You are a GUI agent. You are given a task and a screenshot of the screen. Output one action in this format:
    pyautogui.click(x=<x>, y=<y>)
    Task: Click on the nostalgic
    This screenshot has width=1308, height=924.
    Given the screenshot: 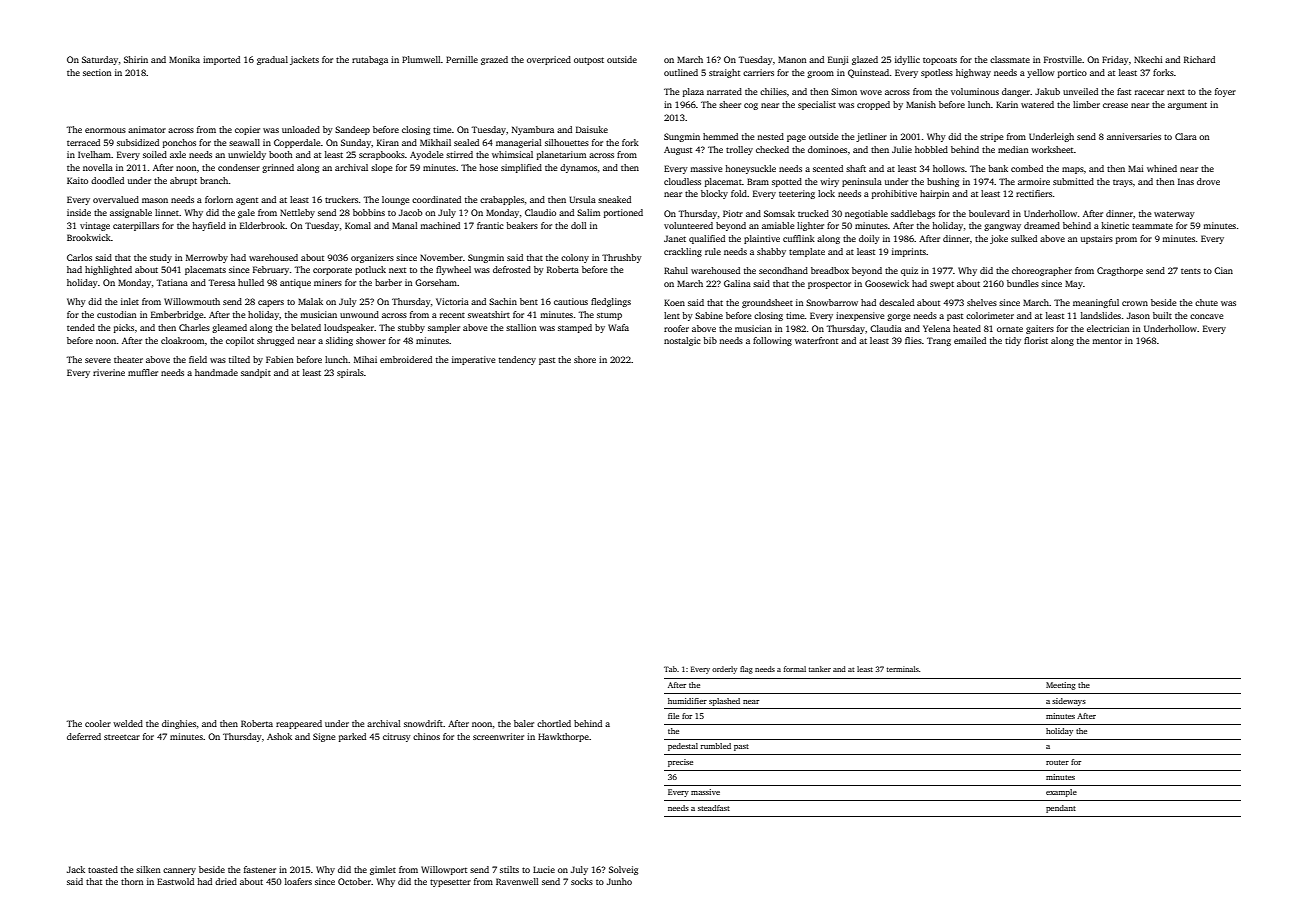 What is the action you would take?
    pyautogui.click(x=682, y=341)
